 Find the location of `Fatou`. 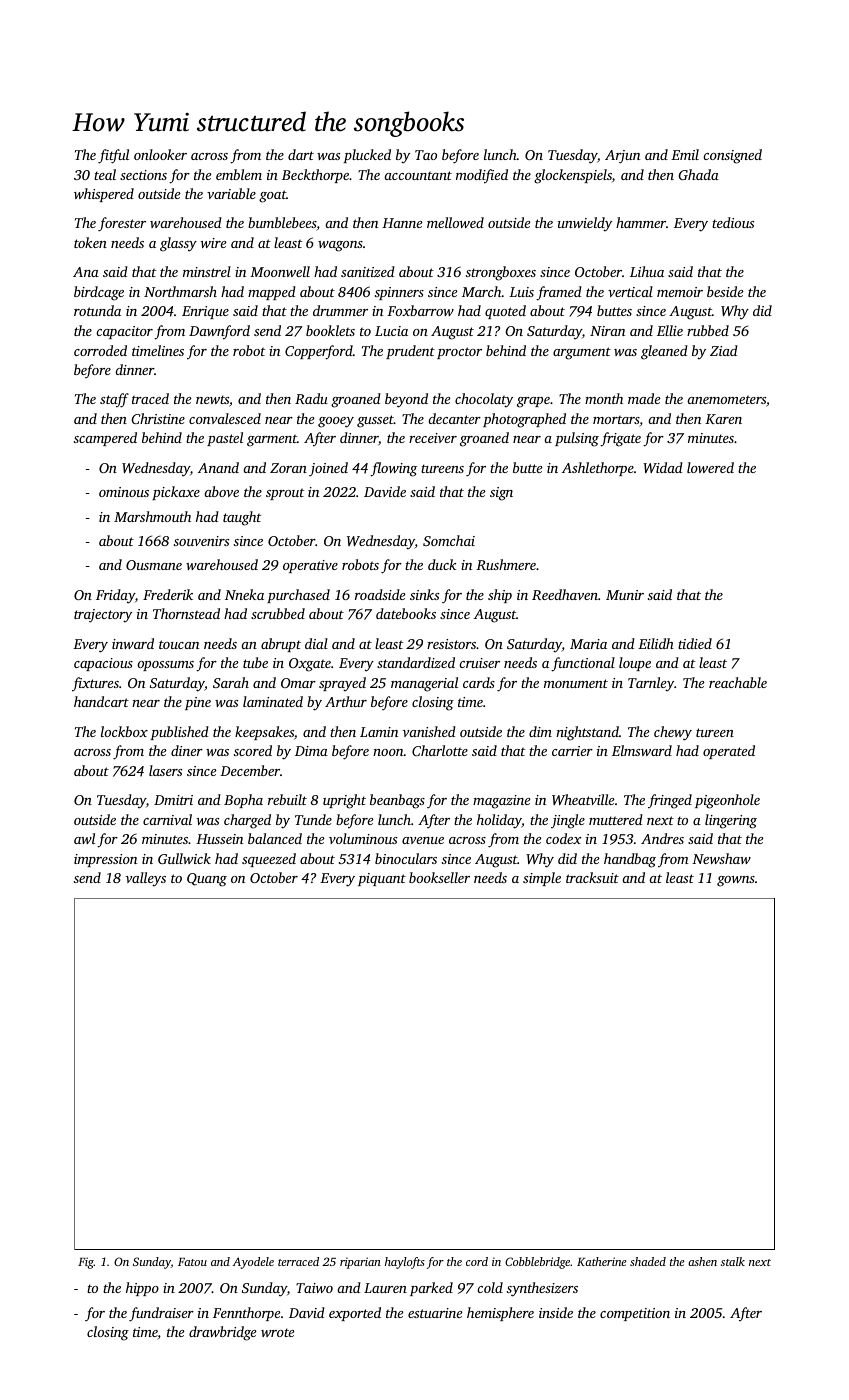

Fatou is located at coordinates (192, 1262).
